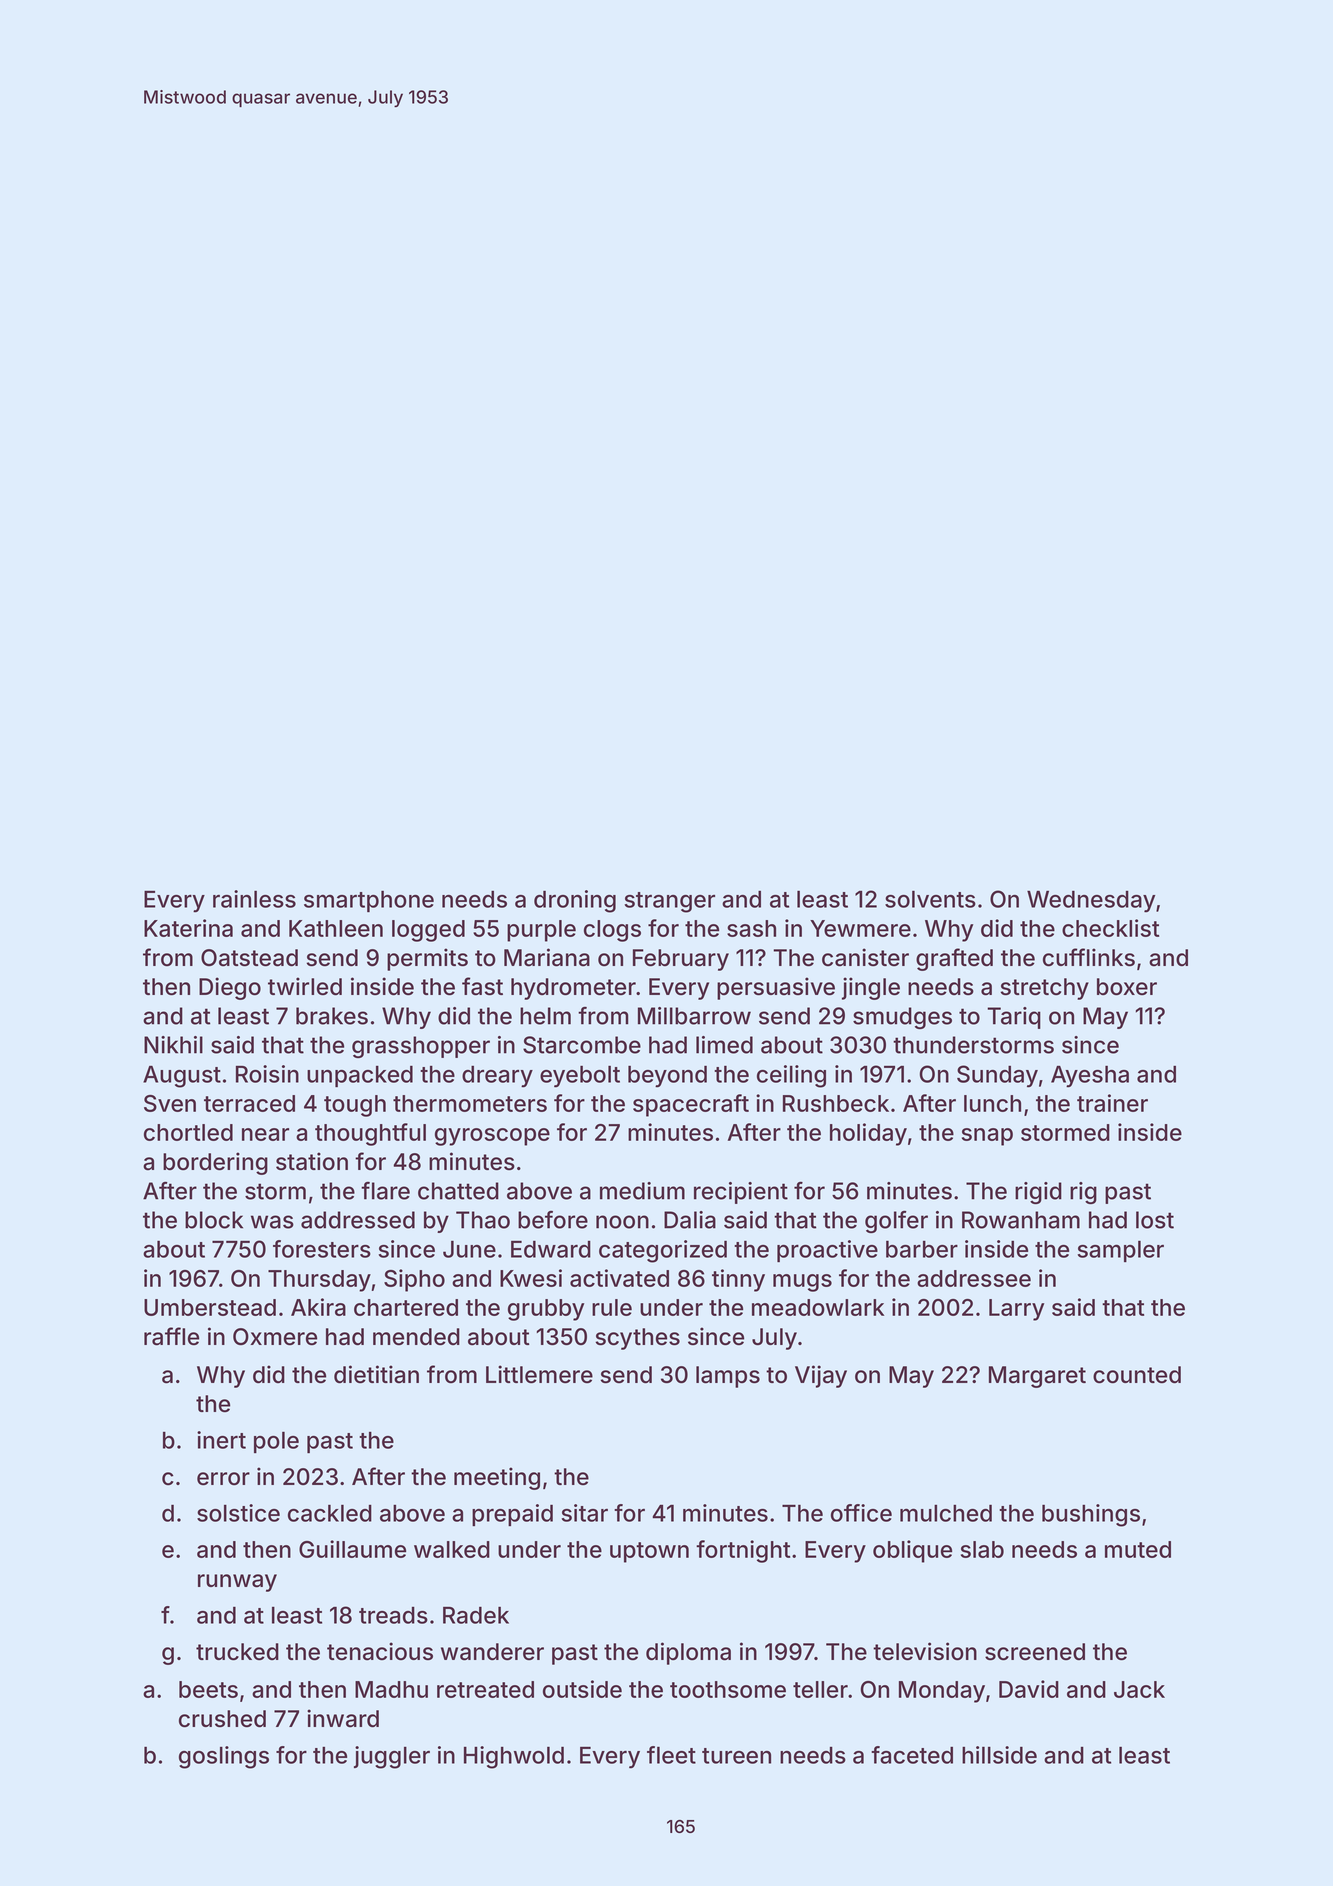 This screenshot has height=1886, width=1333. Describe the element at coordinates (1035, 1652) in the screenshot. I see `screened` at that location.
